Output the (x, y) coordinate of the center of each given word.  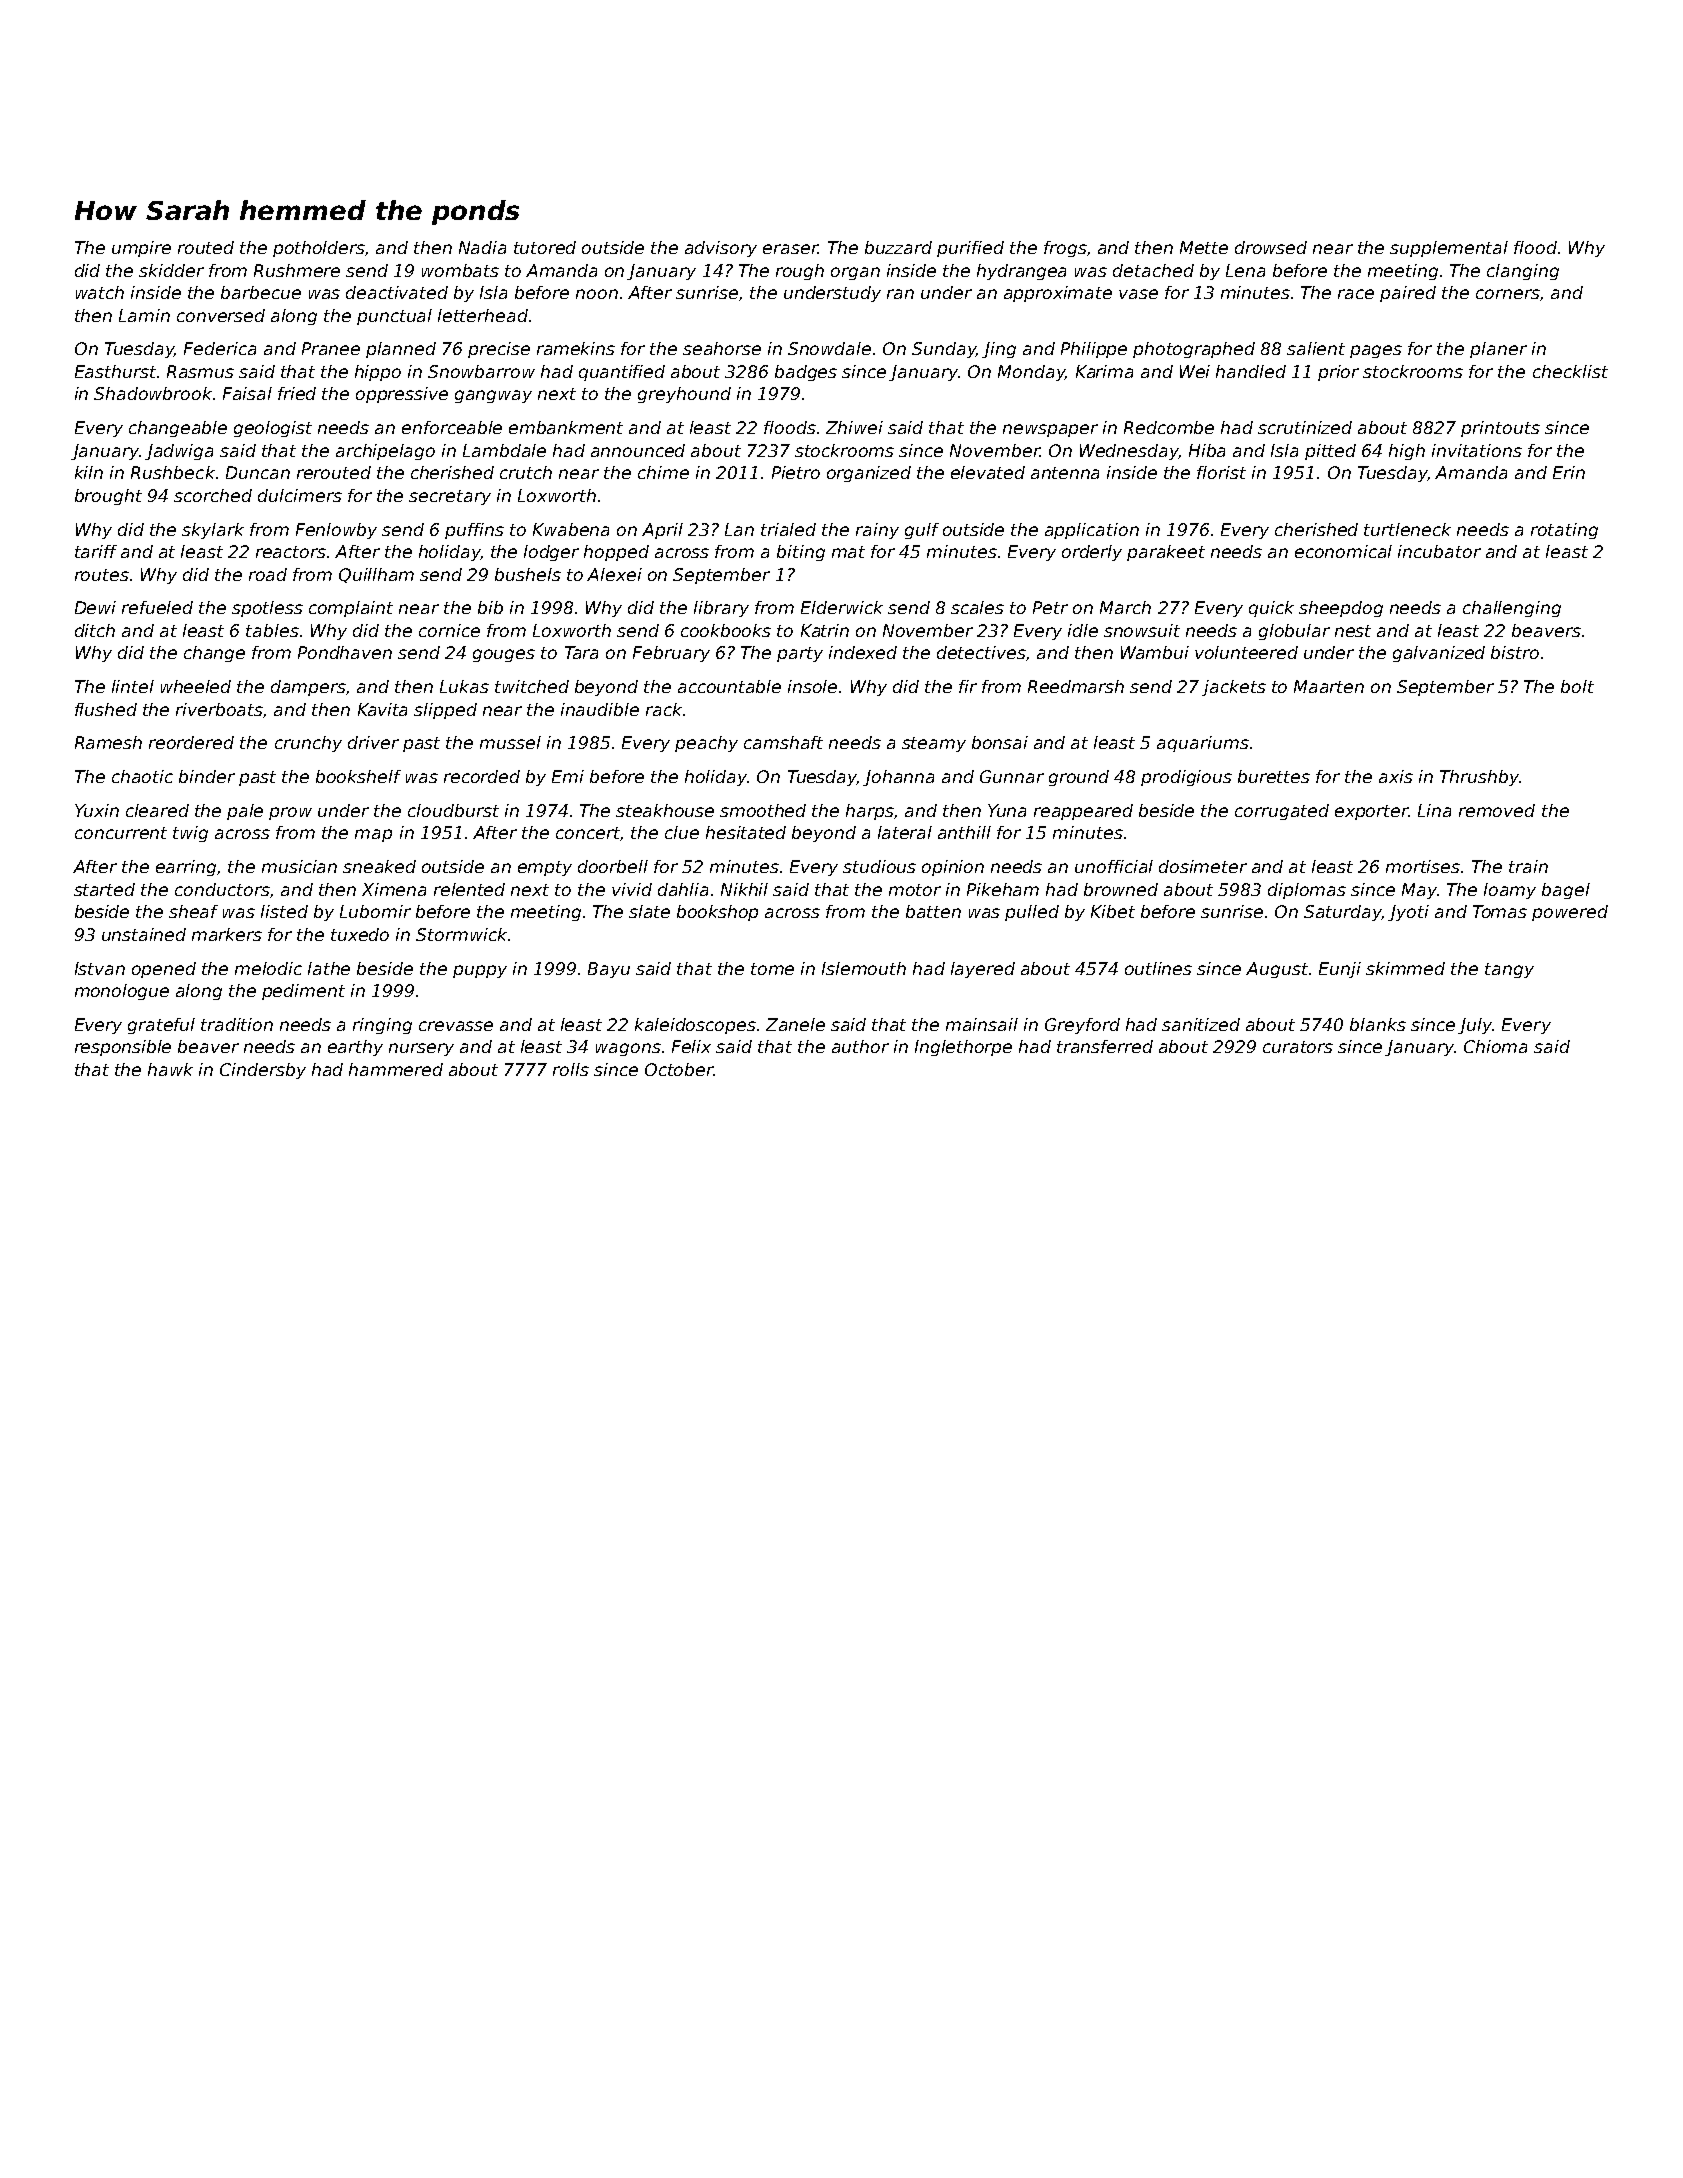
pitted (1330, 452)
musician (299, 866)
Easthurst (115, 371)
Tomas (1500, 911)
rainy (877, 531)
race (1356, 294)
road (268, 574)
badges (806, 373)
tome (772, 969)
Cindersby (263, 1071)
